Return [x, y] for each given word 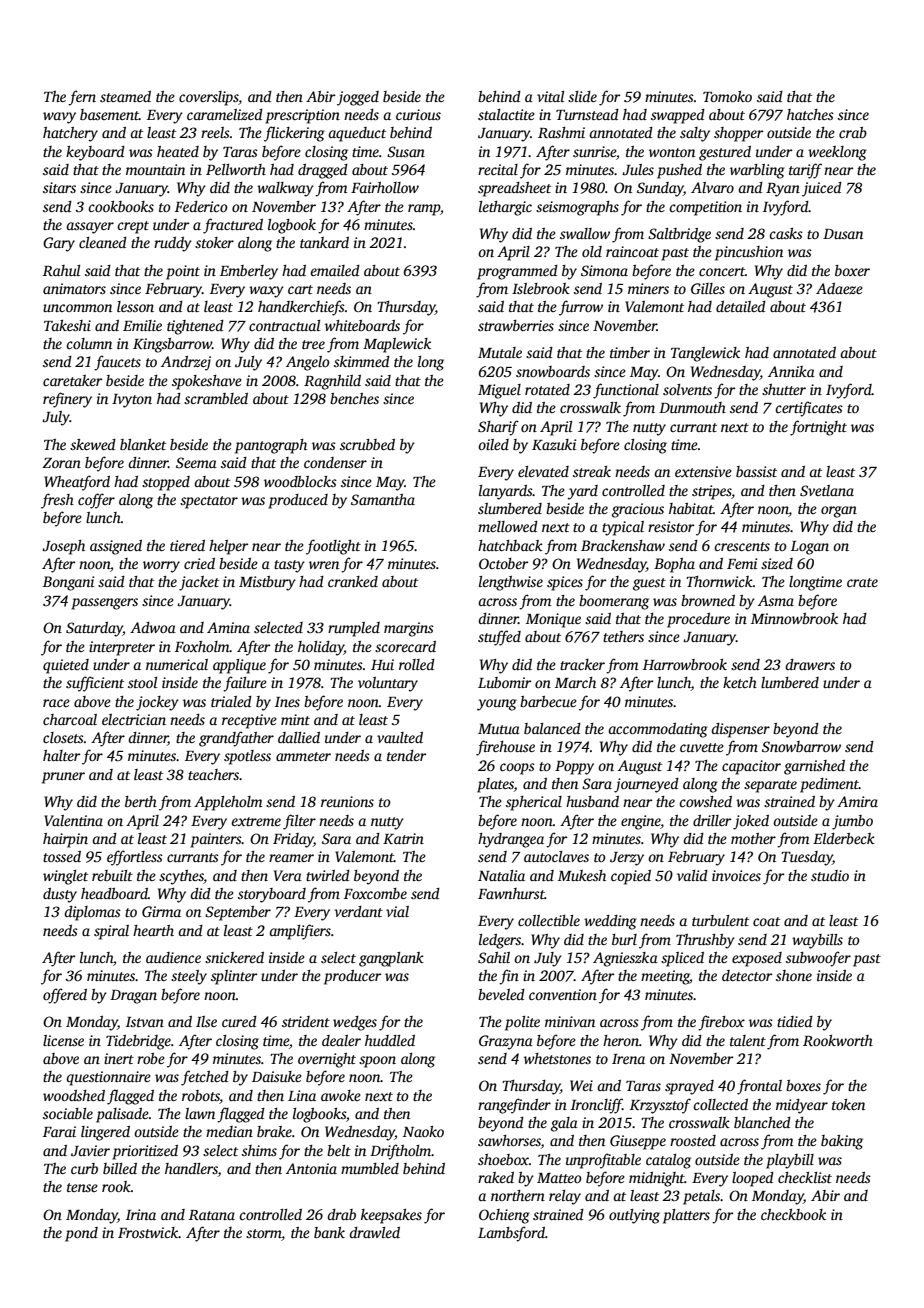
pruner [63, 778]
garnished [814, 767]
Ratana [212, 1215]
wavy [59, 118]
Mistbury [267, 583]
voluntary [388, 684]
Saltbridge [679, 235]
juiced [822, 189]
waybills [817, 941]
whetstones [557, 1058]
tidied [795, 1021]
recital [498, 169]
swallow [585, 233]
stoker [214, 242]
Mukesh [582, 875]
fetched [205, 1078]
